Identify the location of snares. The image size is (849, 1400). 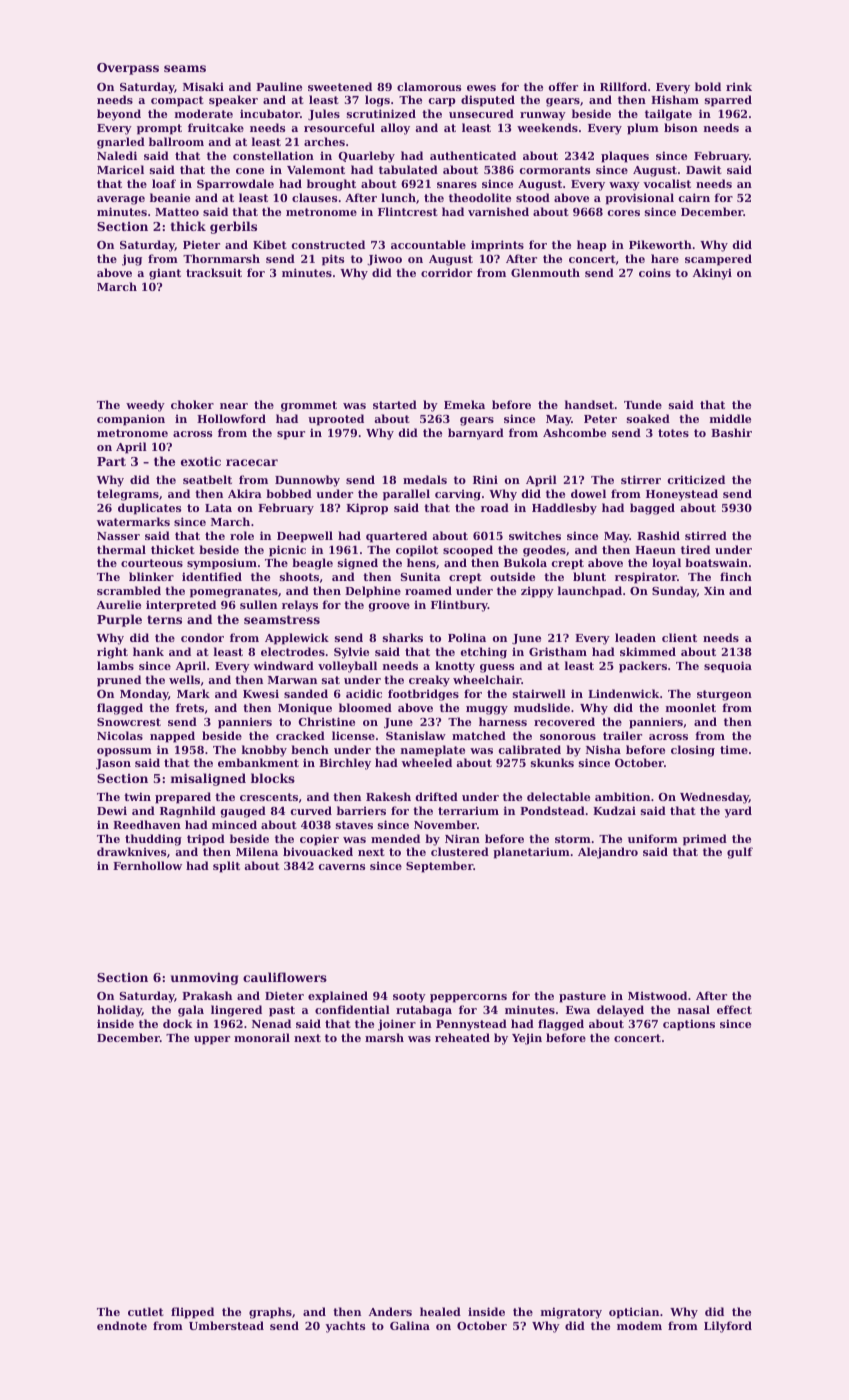
(457, 185).
